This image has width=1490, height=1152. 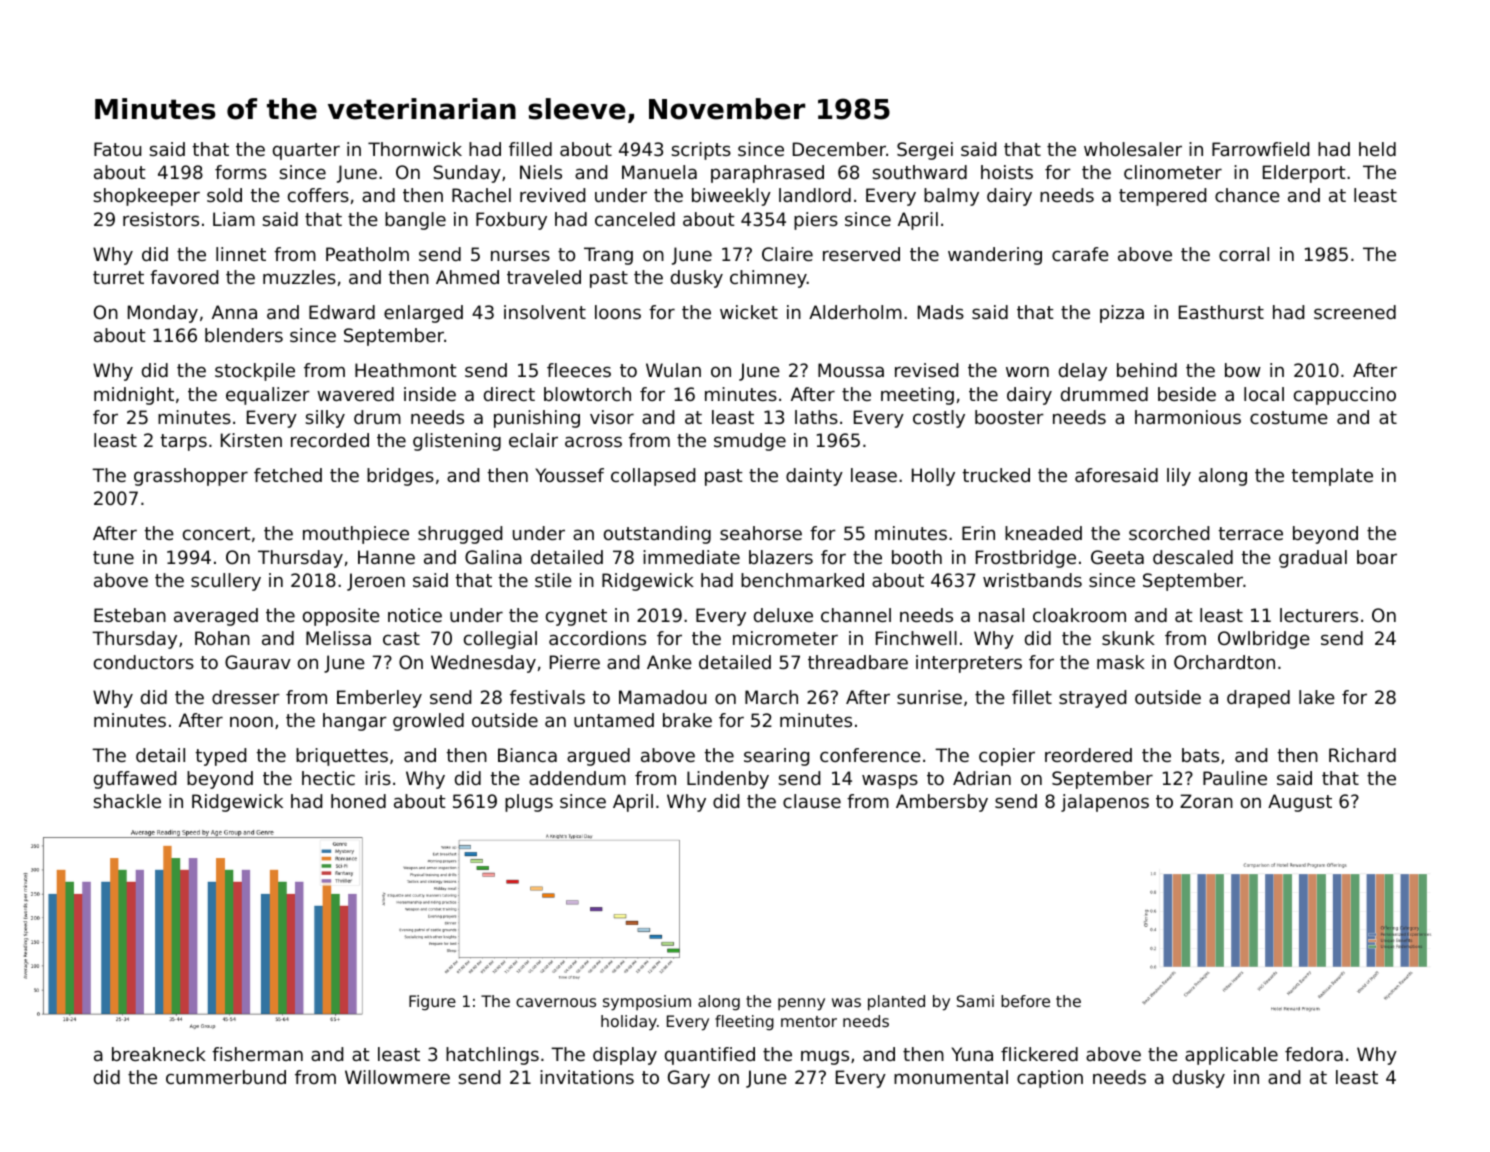 What do you see at coordinates (1133, 149) in the image?
I see `wholesaler` at bounding box center [1133, 149].
